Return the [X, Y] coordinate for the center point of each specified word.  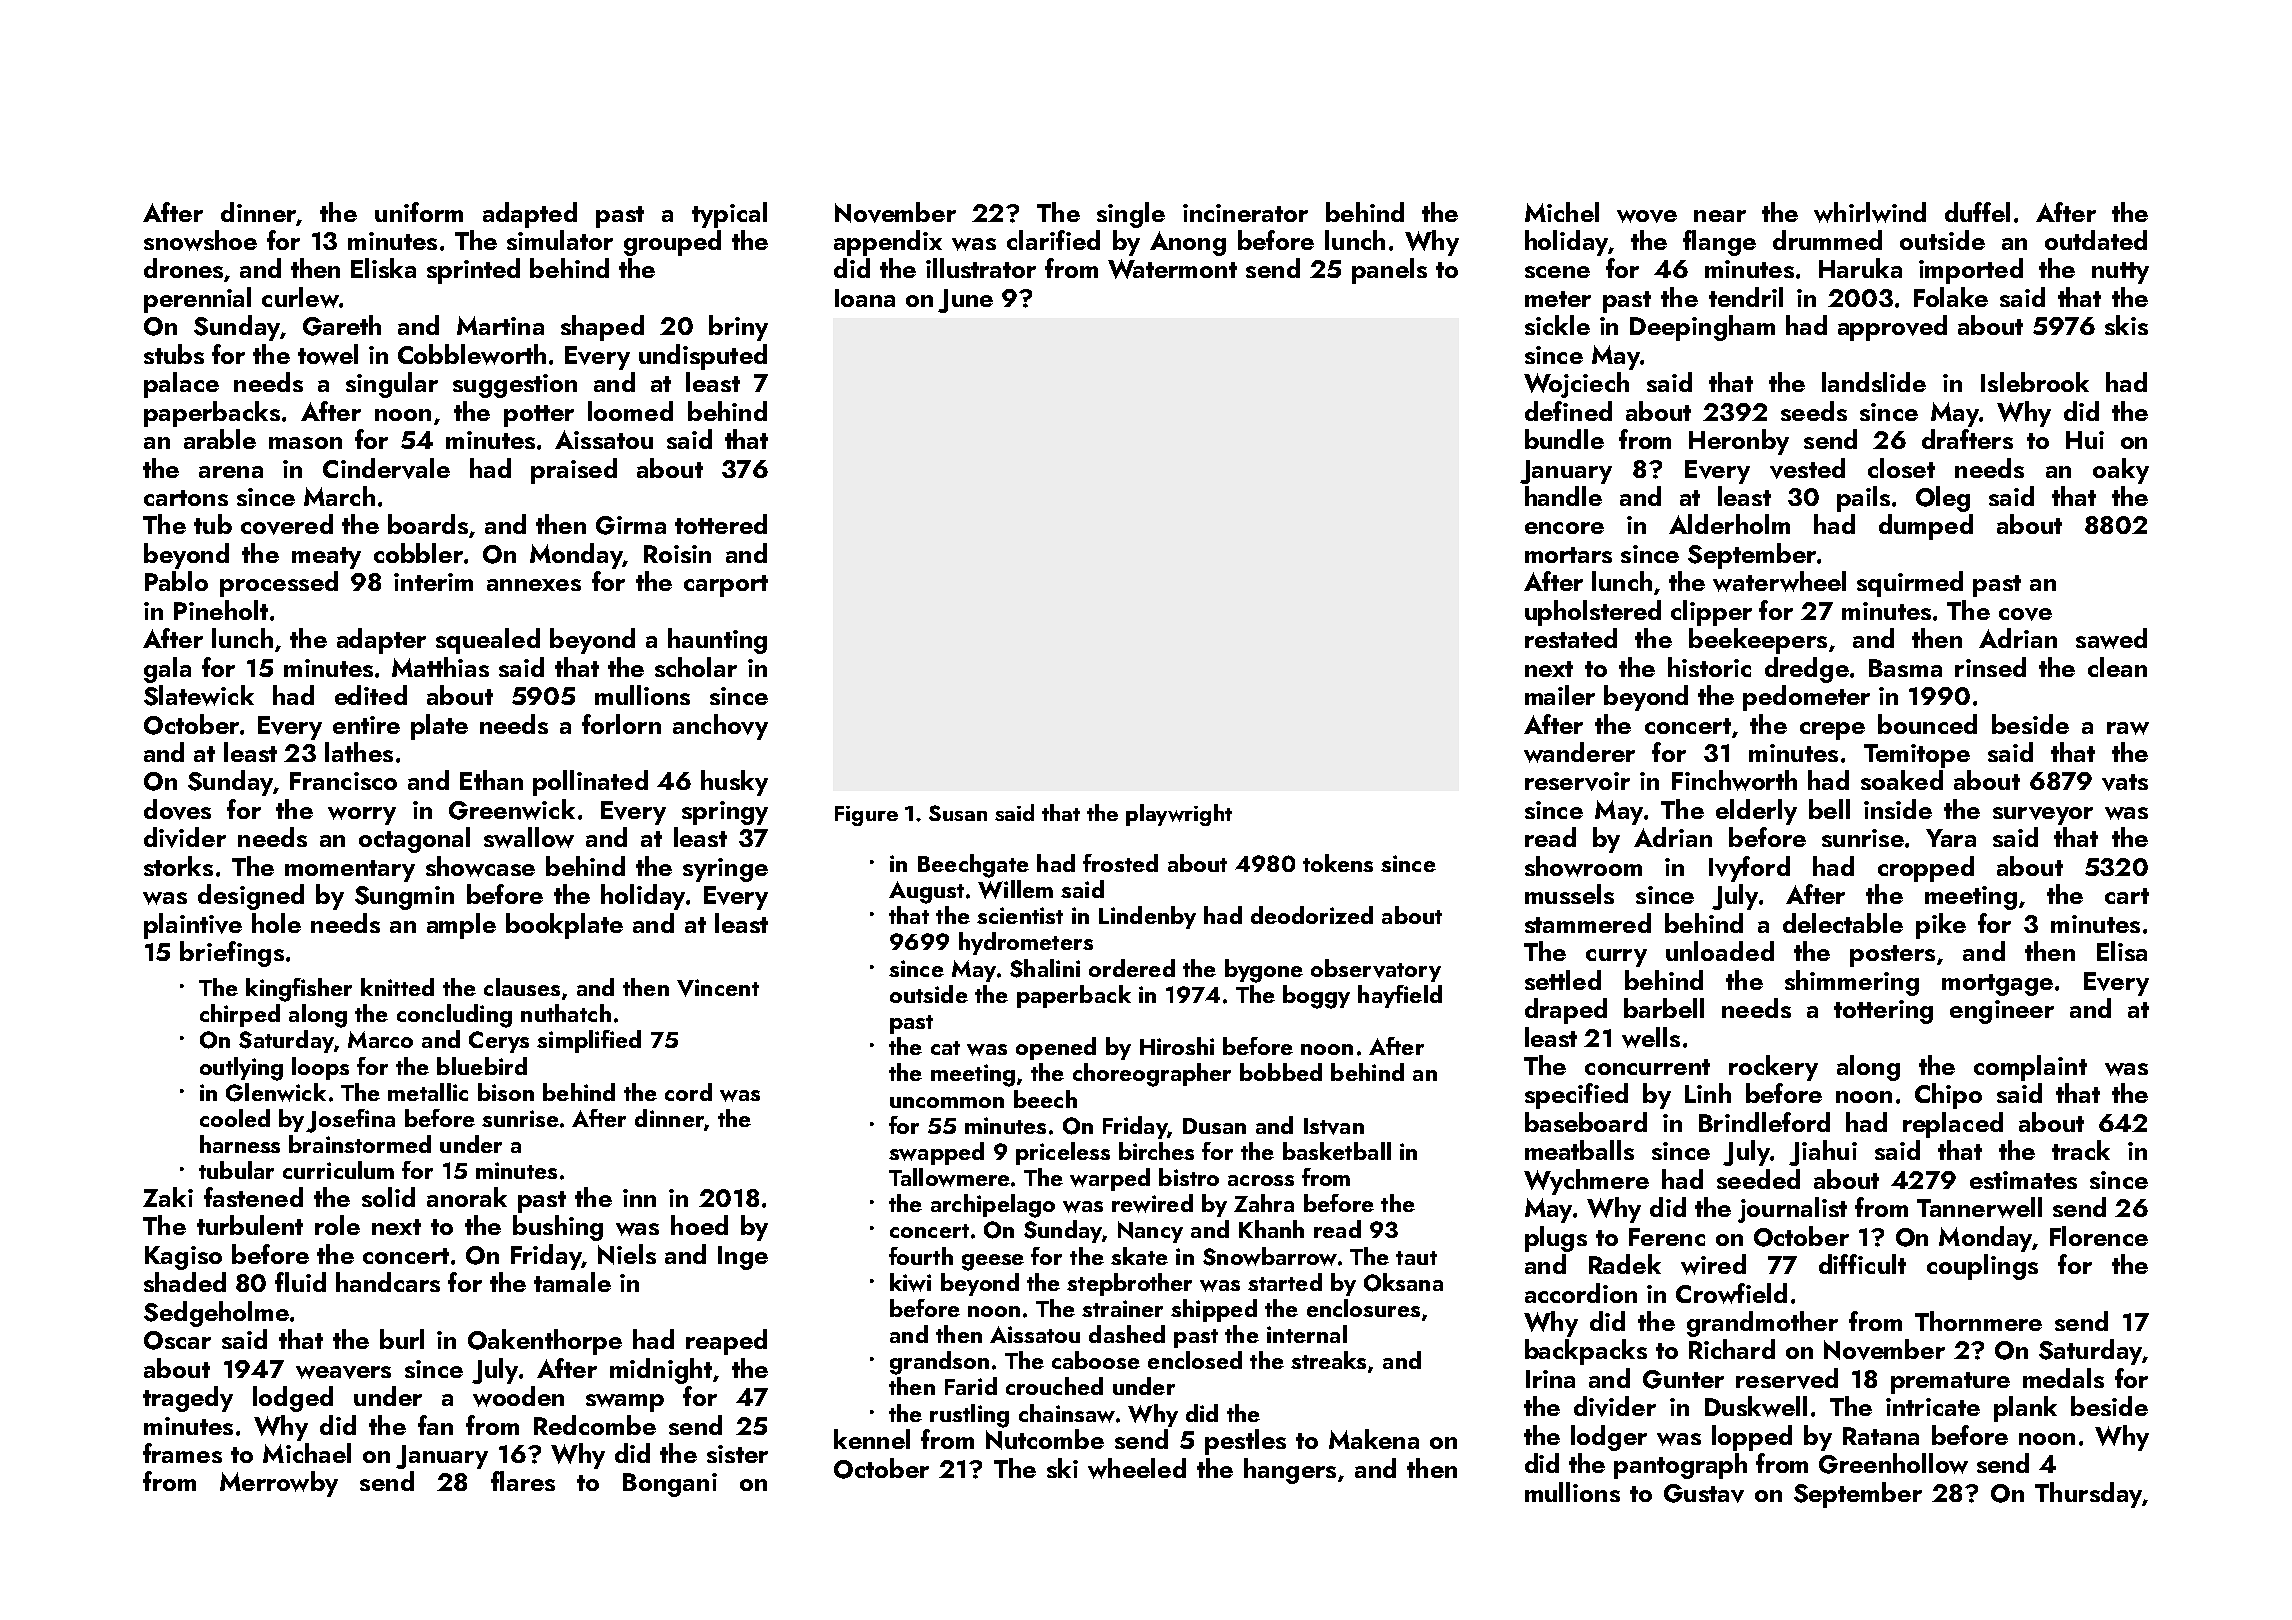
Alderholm [1729, 524]
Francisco [343, 781]
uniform [419, 212]
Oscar [177, 1340]
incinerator [1245, 213]
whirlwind [1870, 212]
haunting [717, 641]
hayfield [1400, 996]
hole [276, 923]
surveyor [2043, 816]
